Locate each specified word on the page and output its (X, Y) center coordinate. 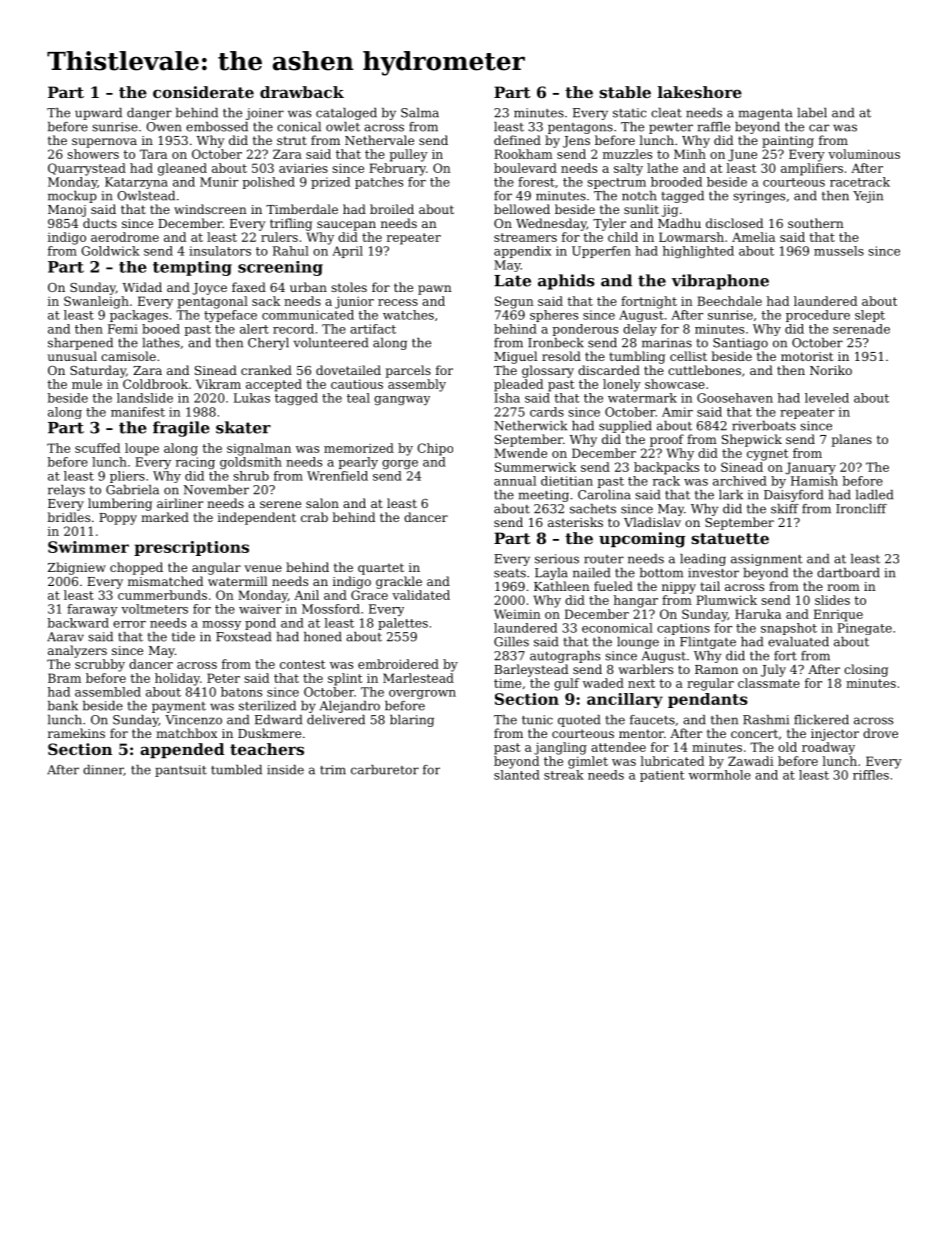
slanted (517, 775)
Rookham (523, 154)
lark (731, 495)
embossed (217, 127)
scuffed (97, 448)
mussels (839, 251)
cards (547, 412)
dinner (103, 770)
